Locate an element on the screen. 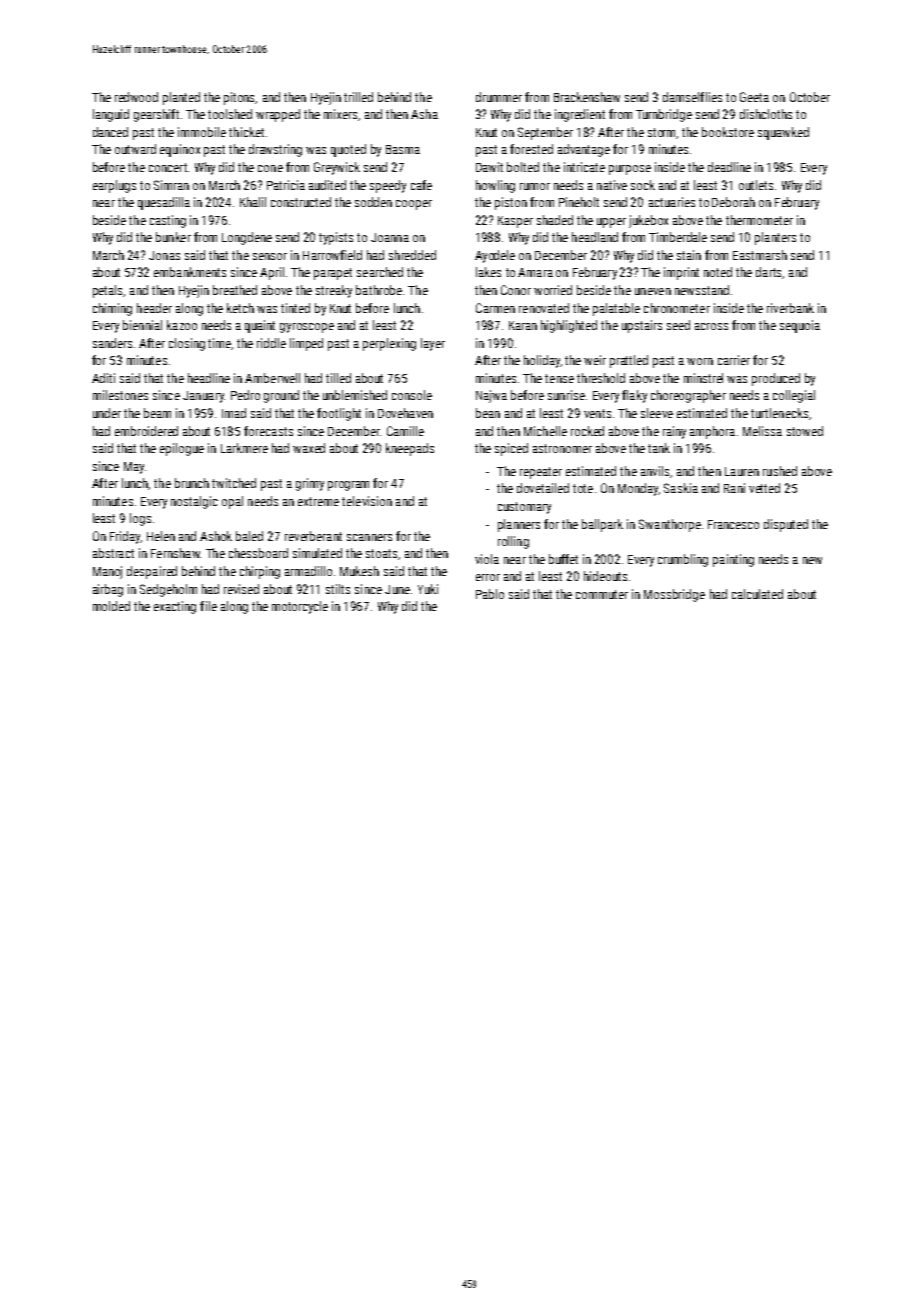 The width and height of the screenshot is (924, 1308). streaky is located at coordinates (334, 291).
